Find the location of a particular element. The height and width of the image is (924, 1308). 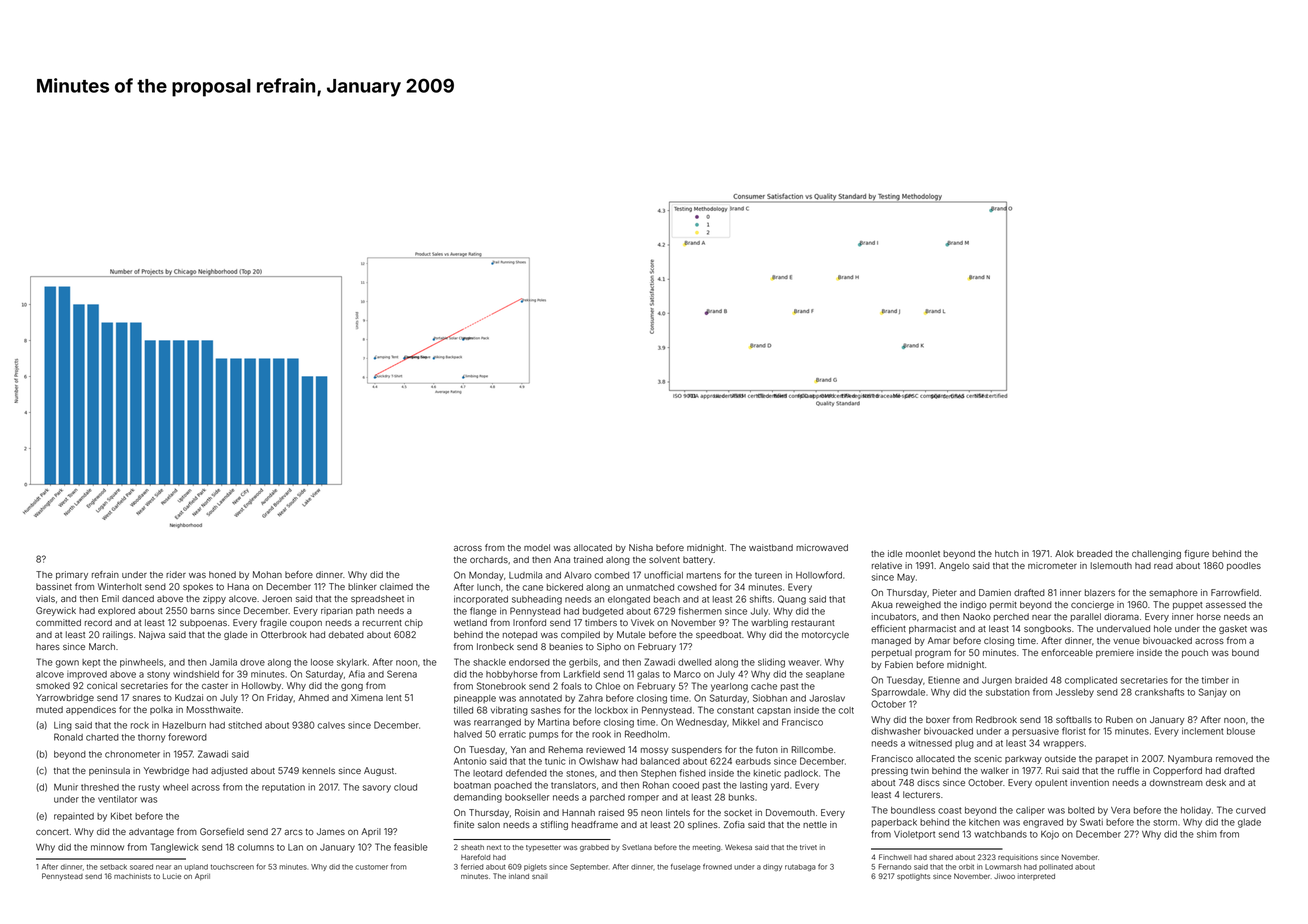

model is located at coordinates (537, 547).
